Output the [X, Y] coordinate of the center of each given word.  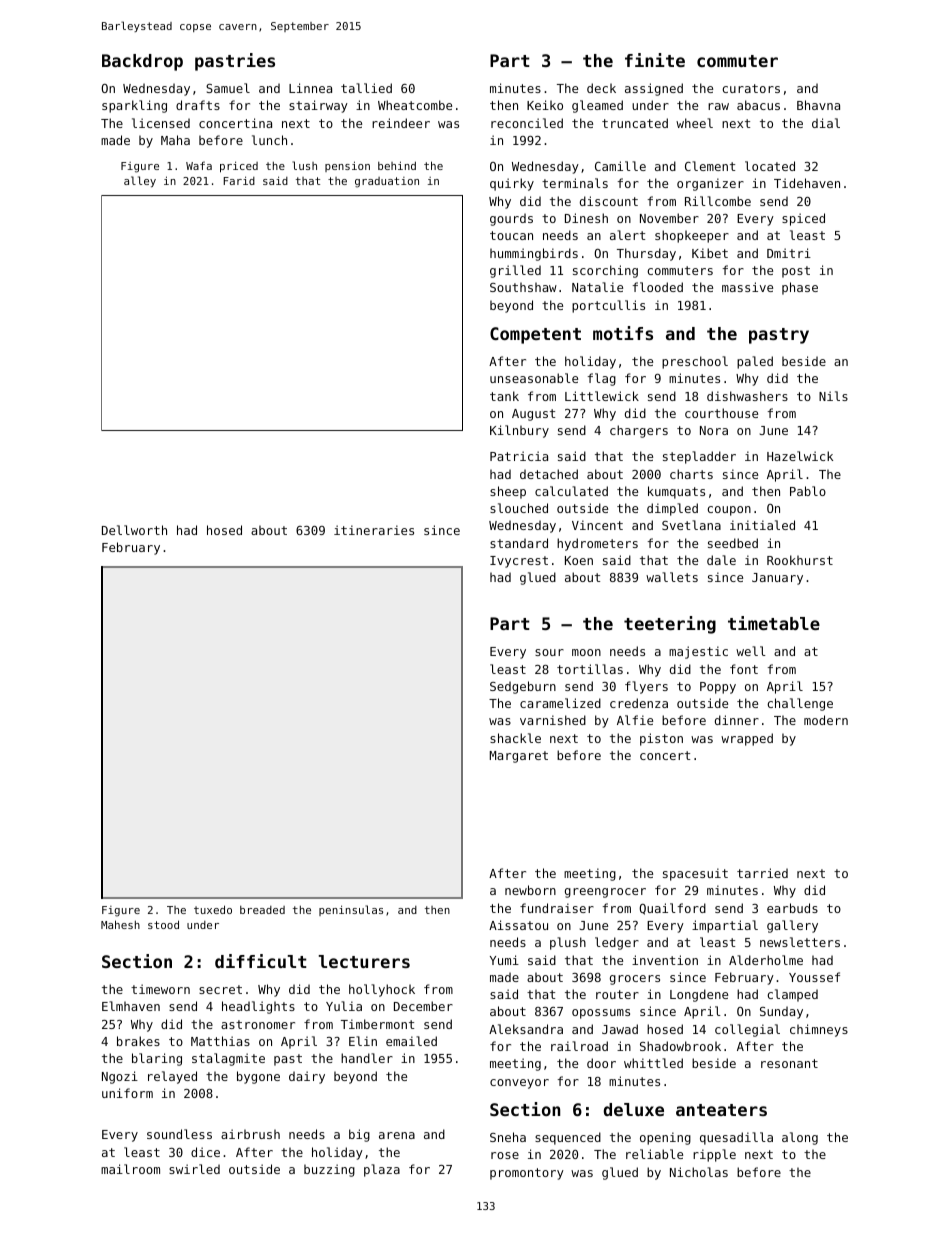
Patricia [519, 456]
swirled [194, 1169]
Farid [239, 180]
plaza [382, 1170]
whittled [653, 1063]
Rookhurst [800, 560]
